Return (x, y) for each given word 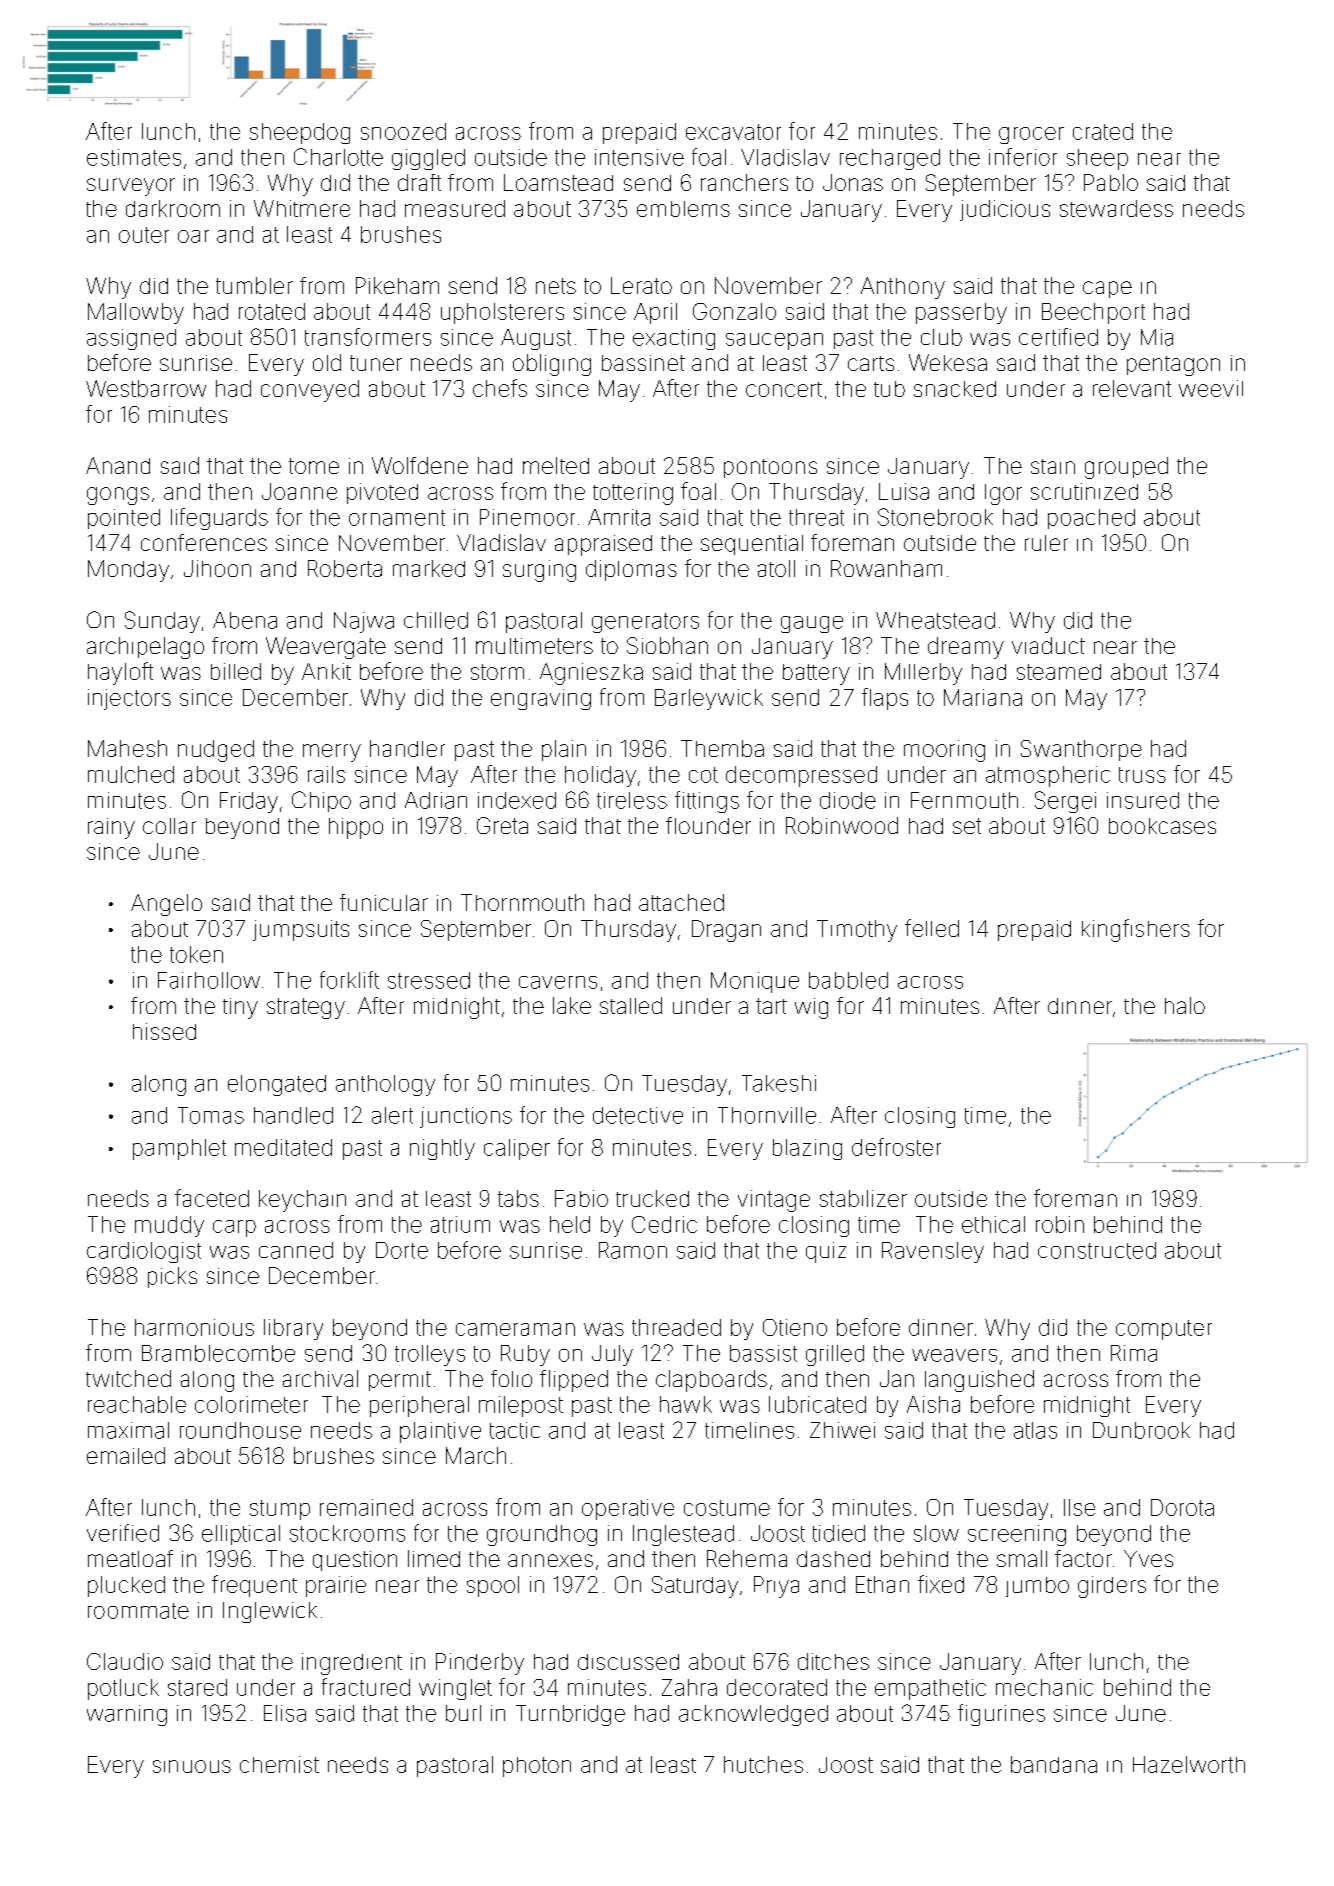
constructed (1097, 1250)
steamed (1059, 672)
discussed (628, 1662)
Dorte (402, 1250)
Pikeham (397, 285)
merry (332, 753)
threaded (676, 1327)
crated (1103, 131)
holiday (600, 776)
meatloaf (130, 1558)
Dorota (1182, 1507)
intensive (639, 157)
